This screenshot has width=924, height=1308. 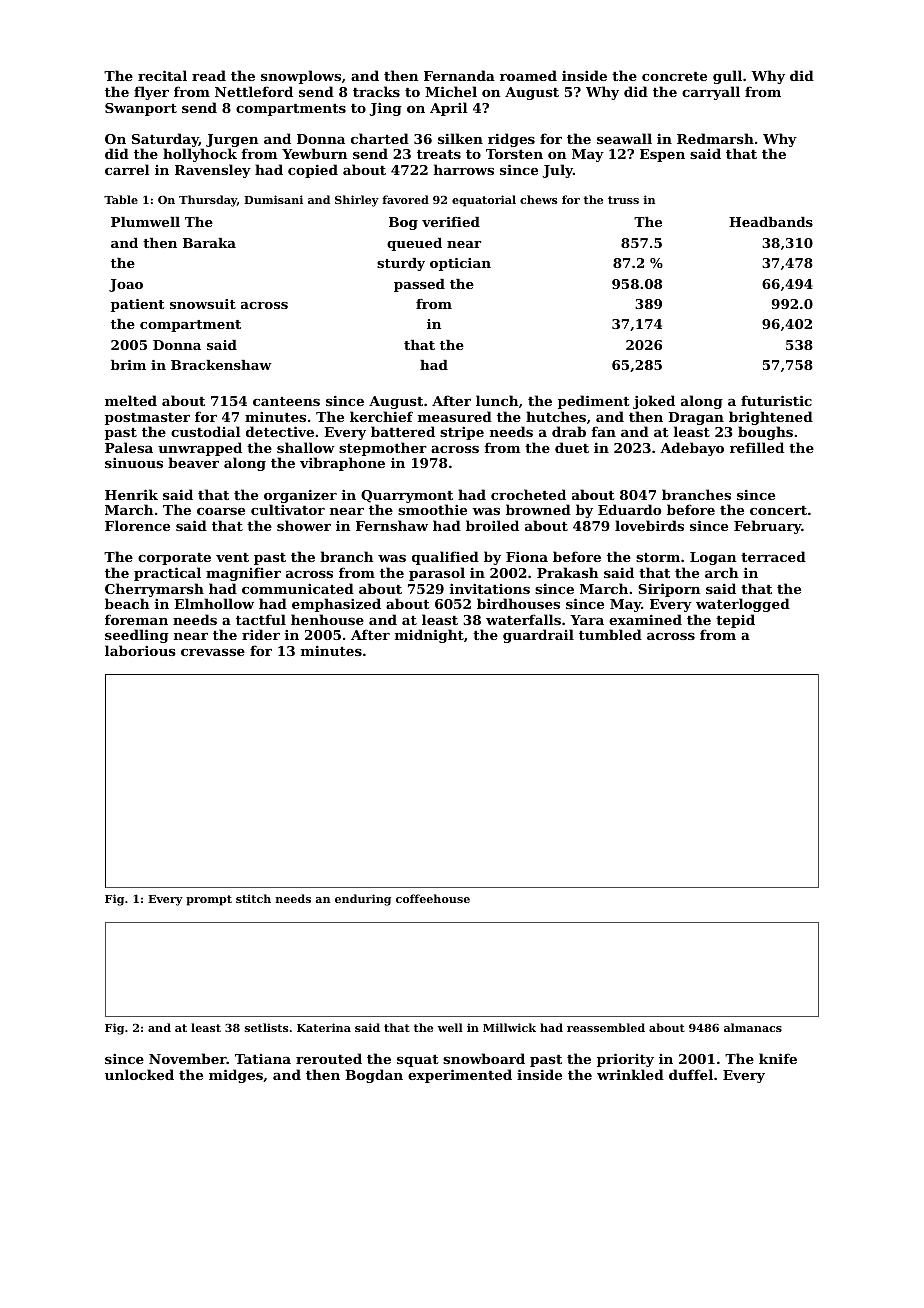 I want to click on Joao, so click(x=126, y=285).
